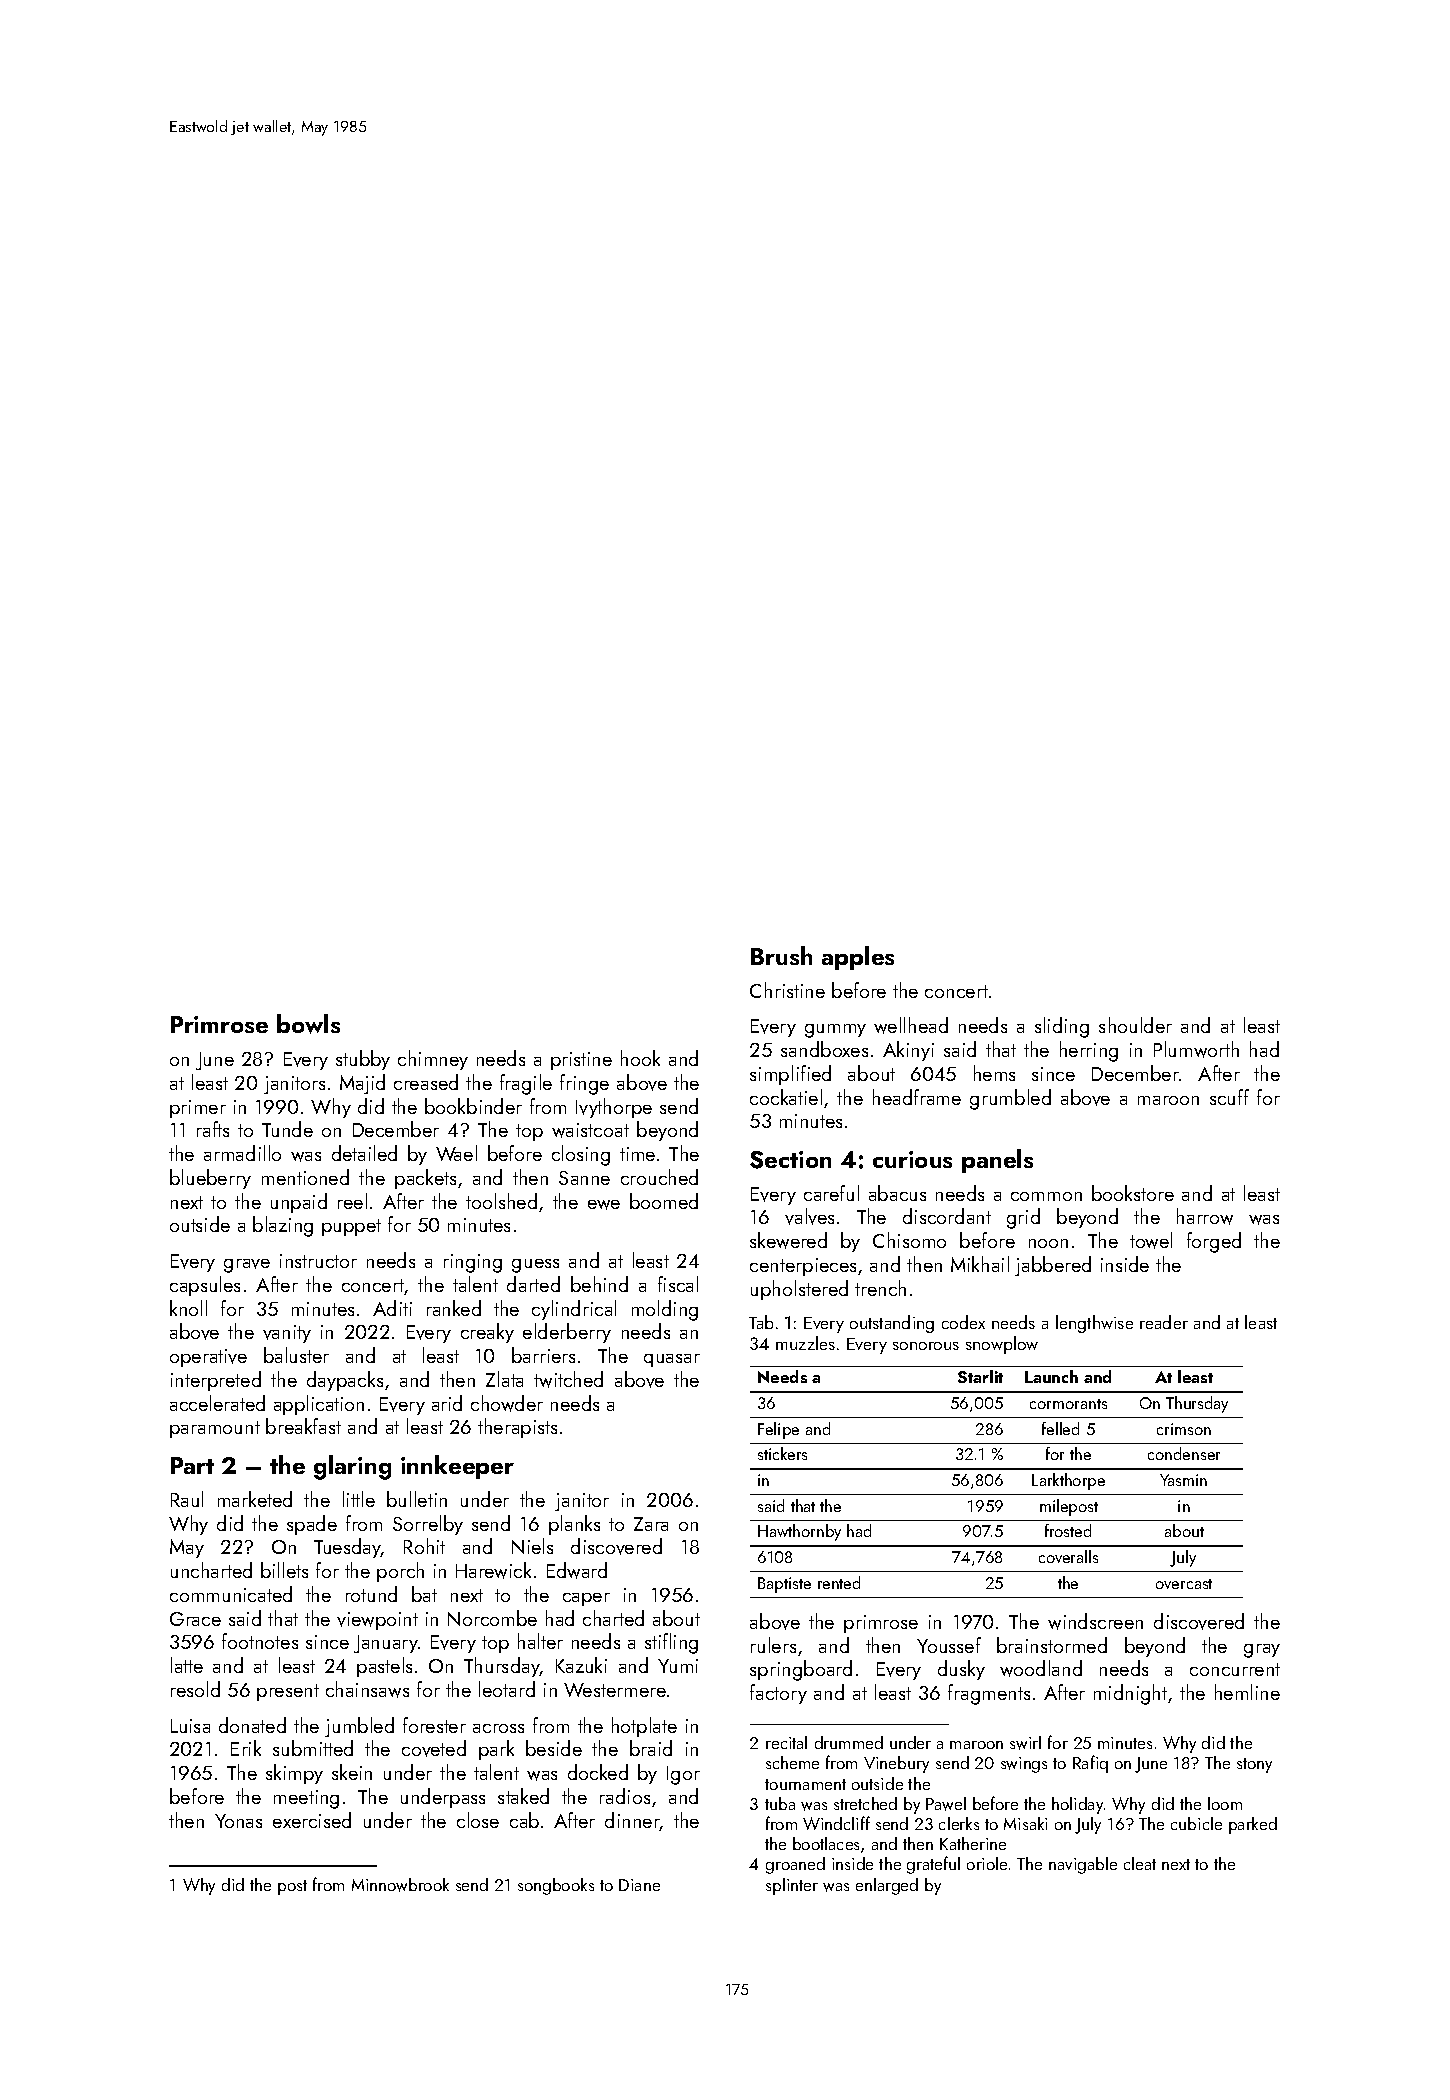 The image size is (1450, 2100). What do you see at coordinates (188, 1308) in the document?
I see `knoll` at bounding box center [188, 1308].
